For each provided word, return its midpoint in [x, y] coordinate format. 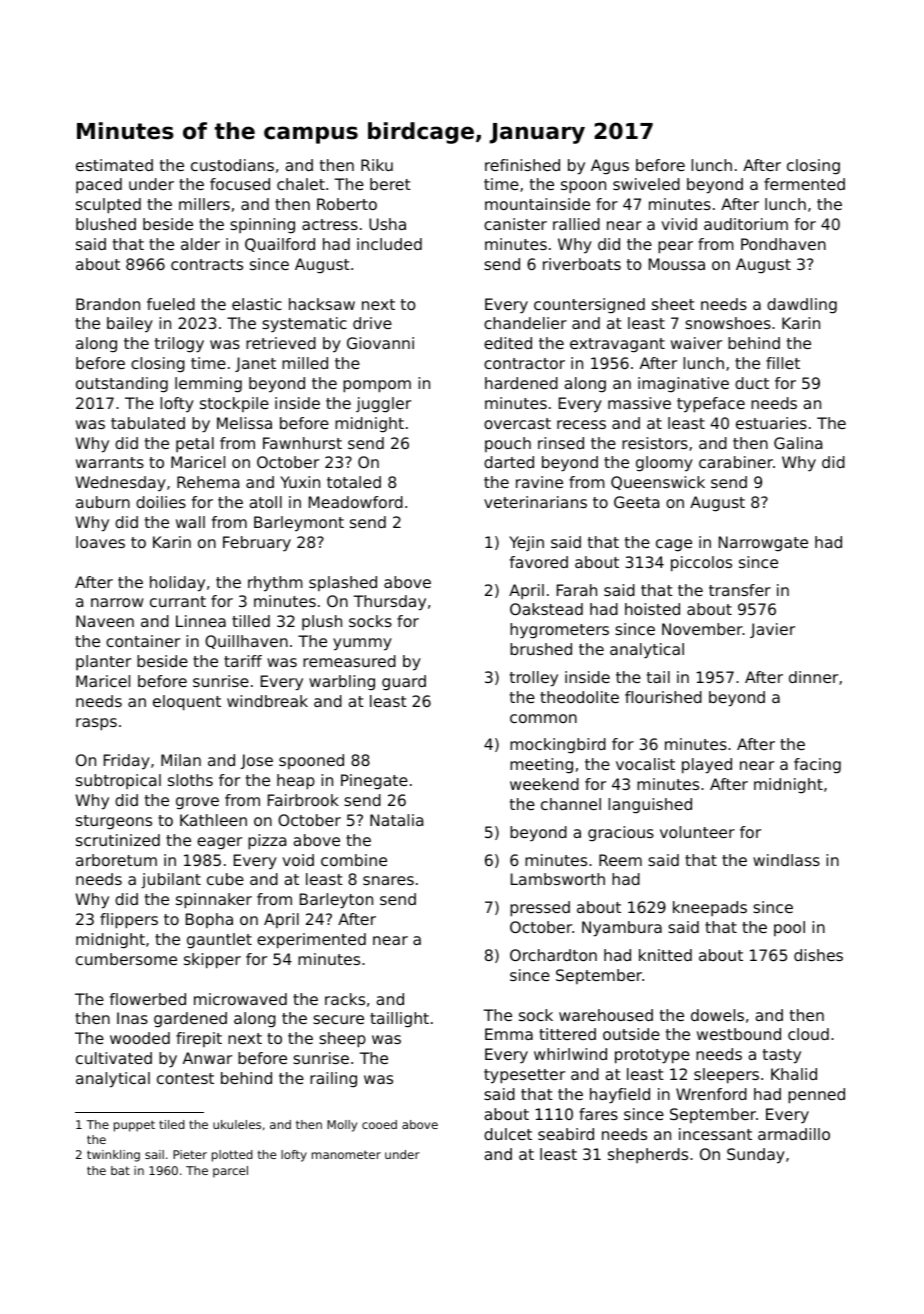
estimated [114, 165]
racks [345, 999]
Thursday [390, 603]
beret [390, 184]
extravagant [617, 345]
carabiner [736, 462]
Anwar [207, 1058]
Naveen [105, 621]
